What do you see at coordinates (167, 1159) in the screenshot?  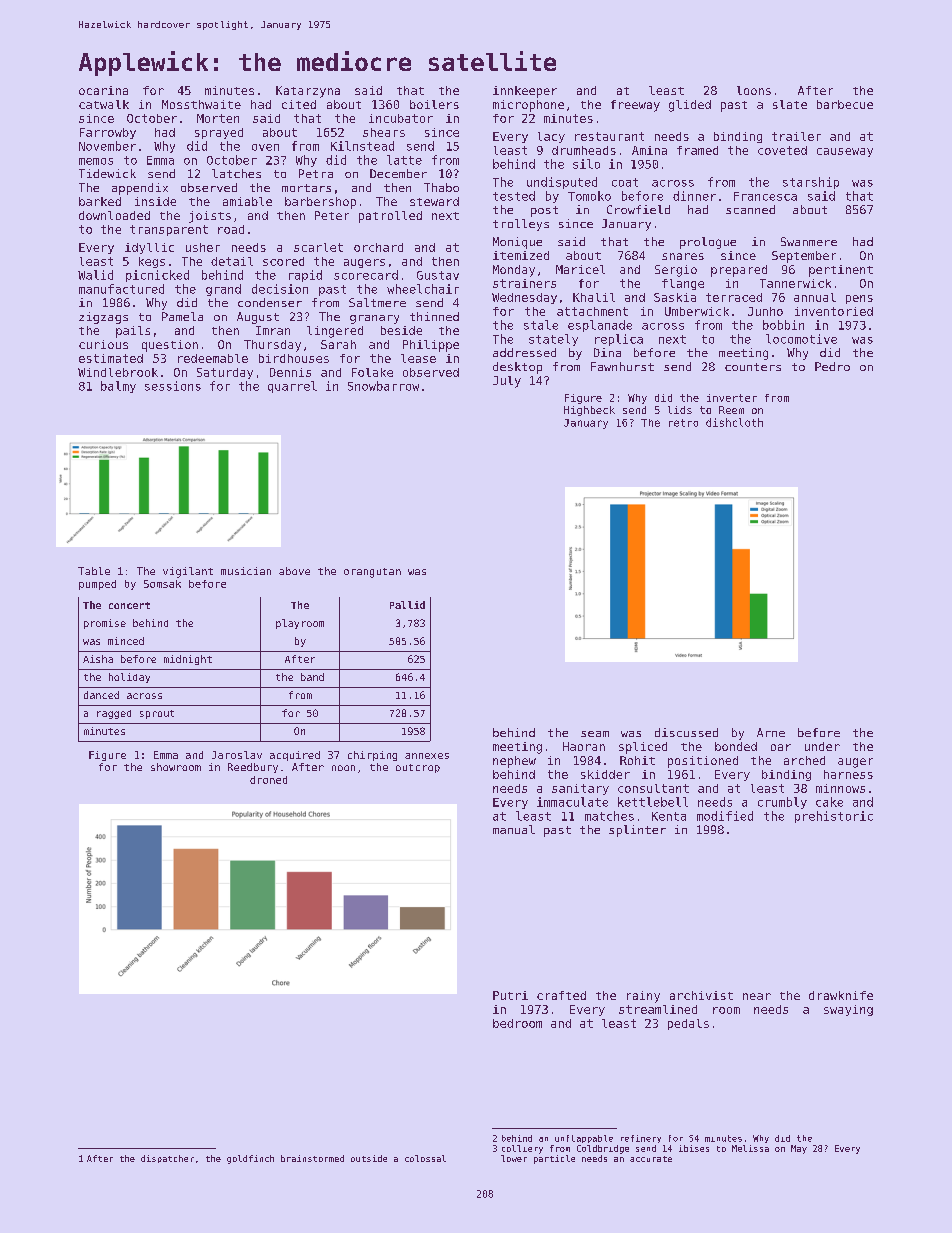 I see `dispatcher` at bounding box center [167, 1159].
